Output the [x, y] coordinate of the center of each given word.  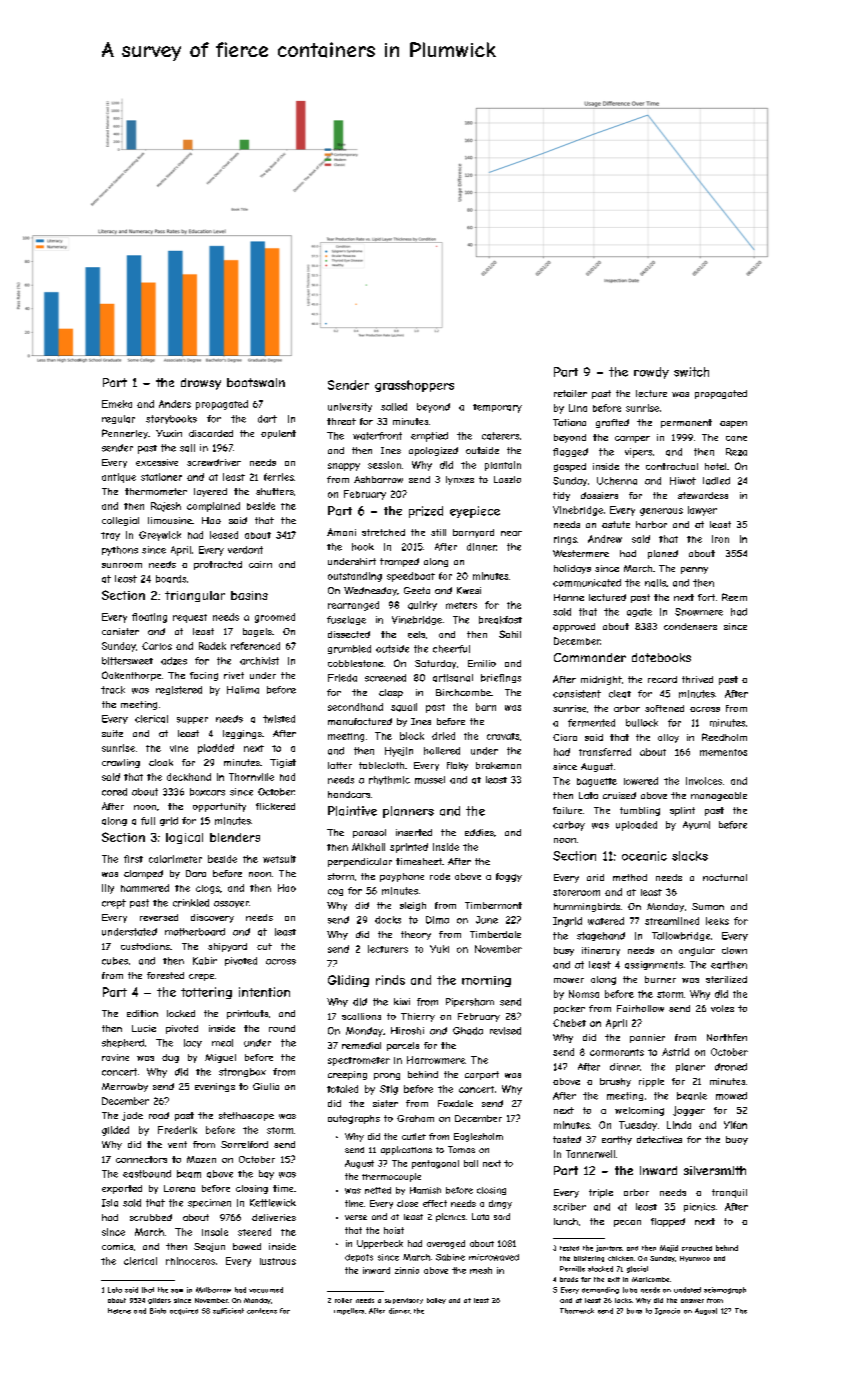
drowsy [201, 384]
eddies [479, 832]
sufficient [228, 1311]
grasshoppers [414, 386]
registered [179, 690]
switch [691, 372]
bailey [436, 1301]
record [662, 679]
